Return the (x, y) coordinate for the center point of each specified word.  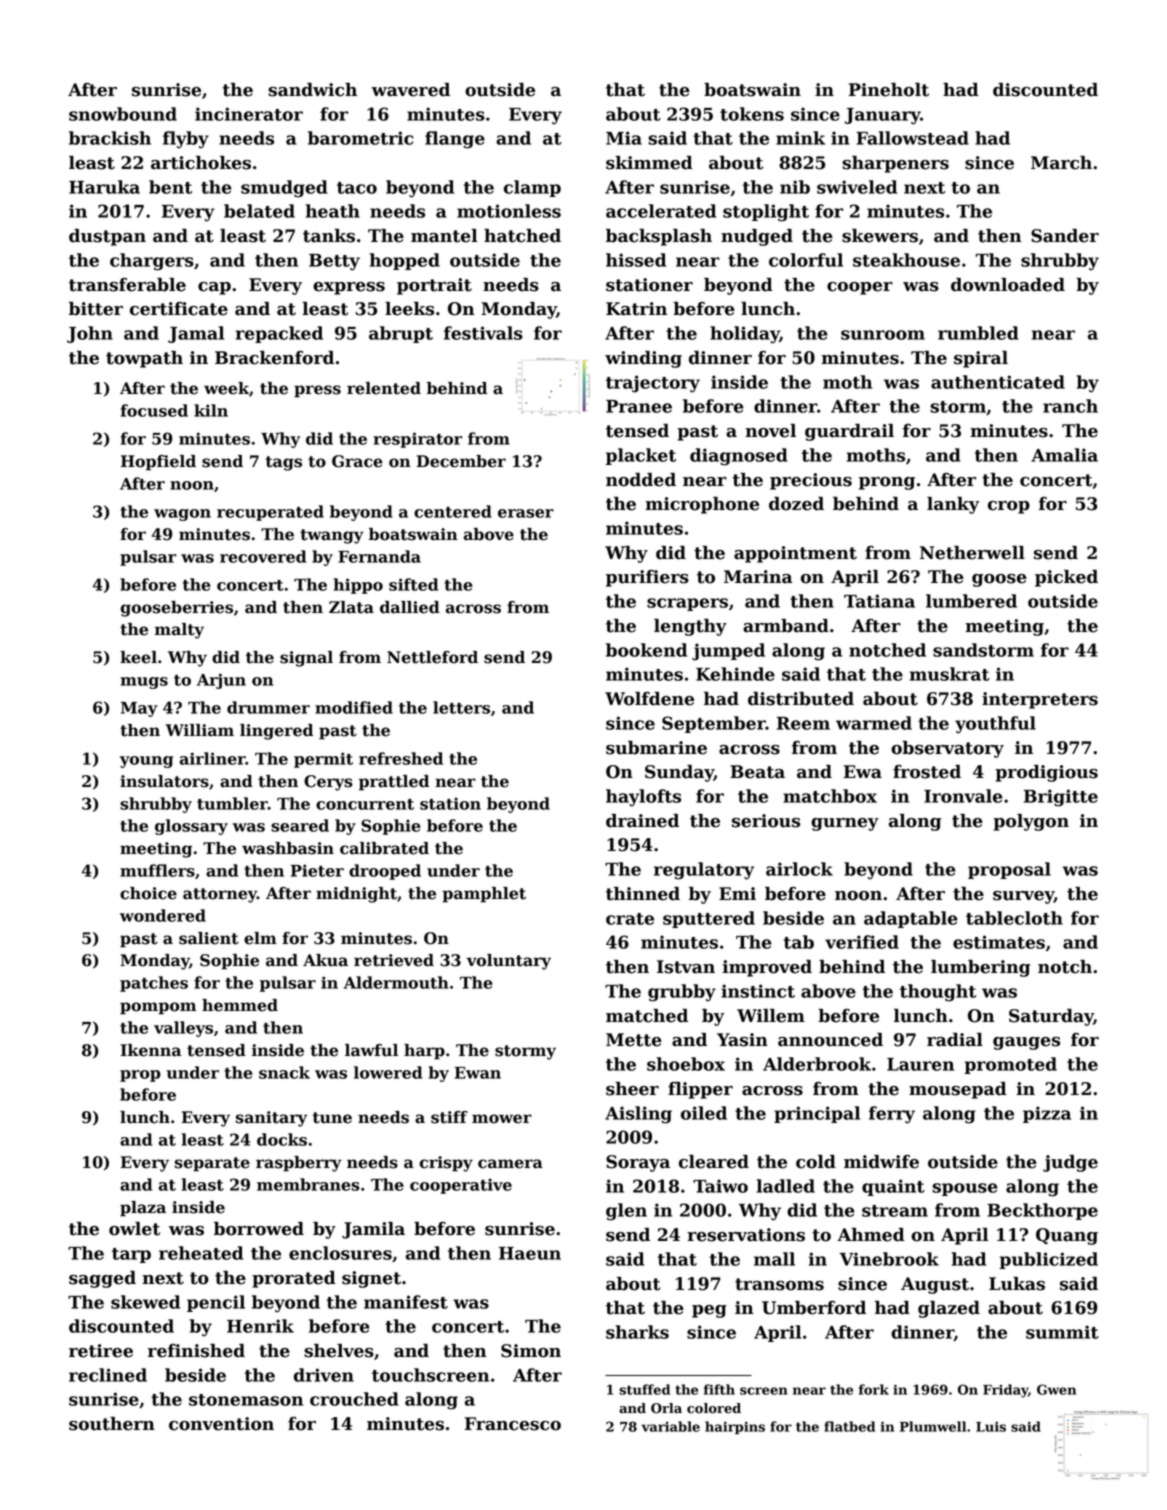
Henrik (260, 1326)
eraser (526, 513)
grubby (682, 993)
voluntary (508, 962)
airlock (799, 869)
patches (154, 984)
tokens (752, 114)
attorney (220, 895)
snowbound (123, 114)
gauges (1026, 1043)
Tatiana (879, 601)
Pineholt (889, 90)
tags (283, 463)
